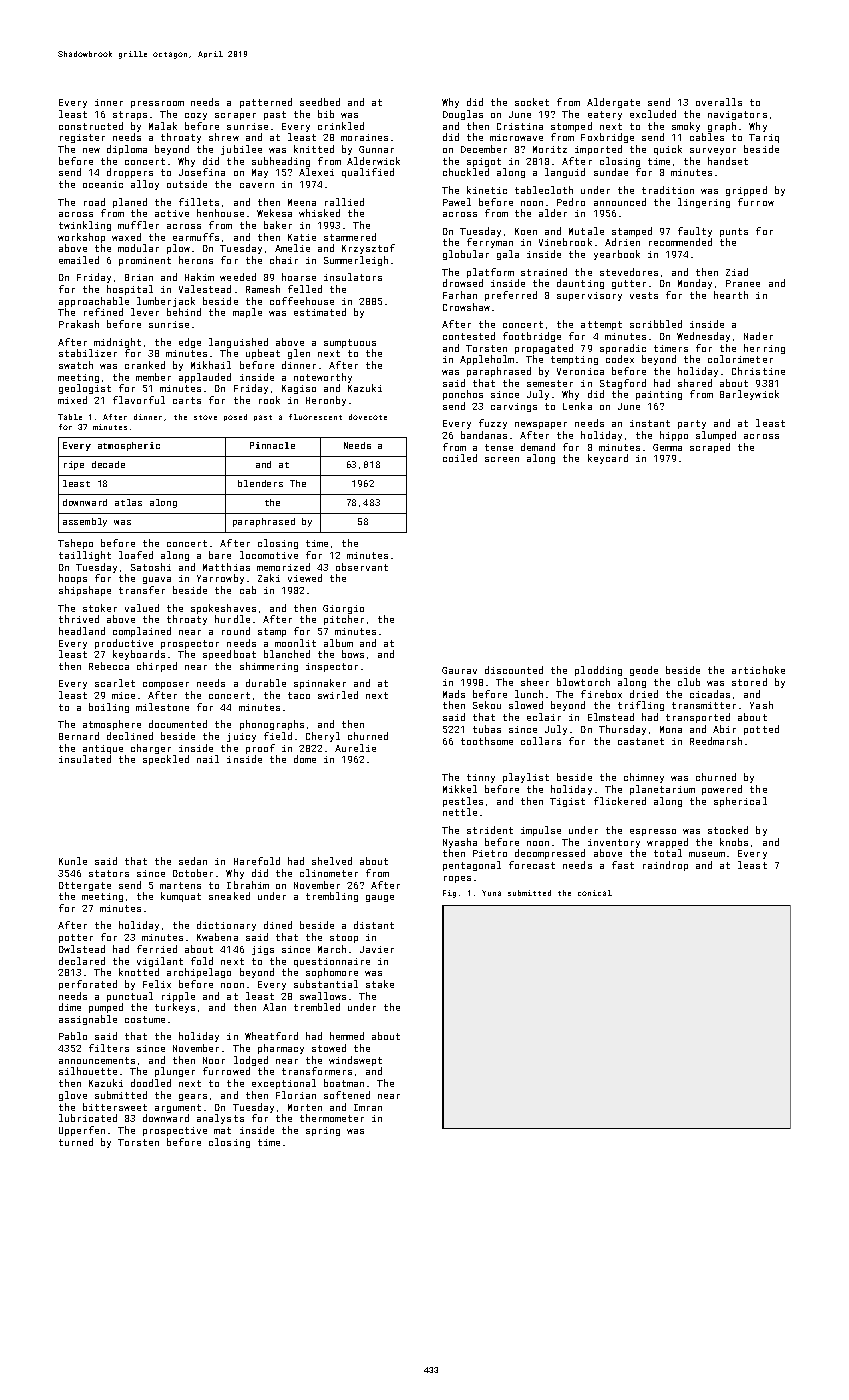 Image resolution: width=849 pixels, height=1400 pixels. I want to click on Barleywick, so click(749, 395).
